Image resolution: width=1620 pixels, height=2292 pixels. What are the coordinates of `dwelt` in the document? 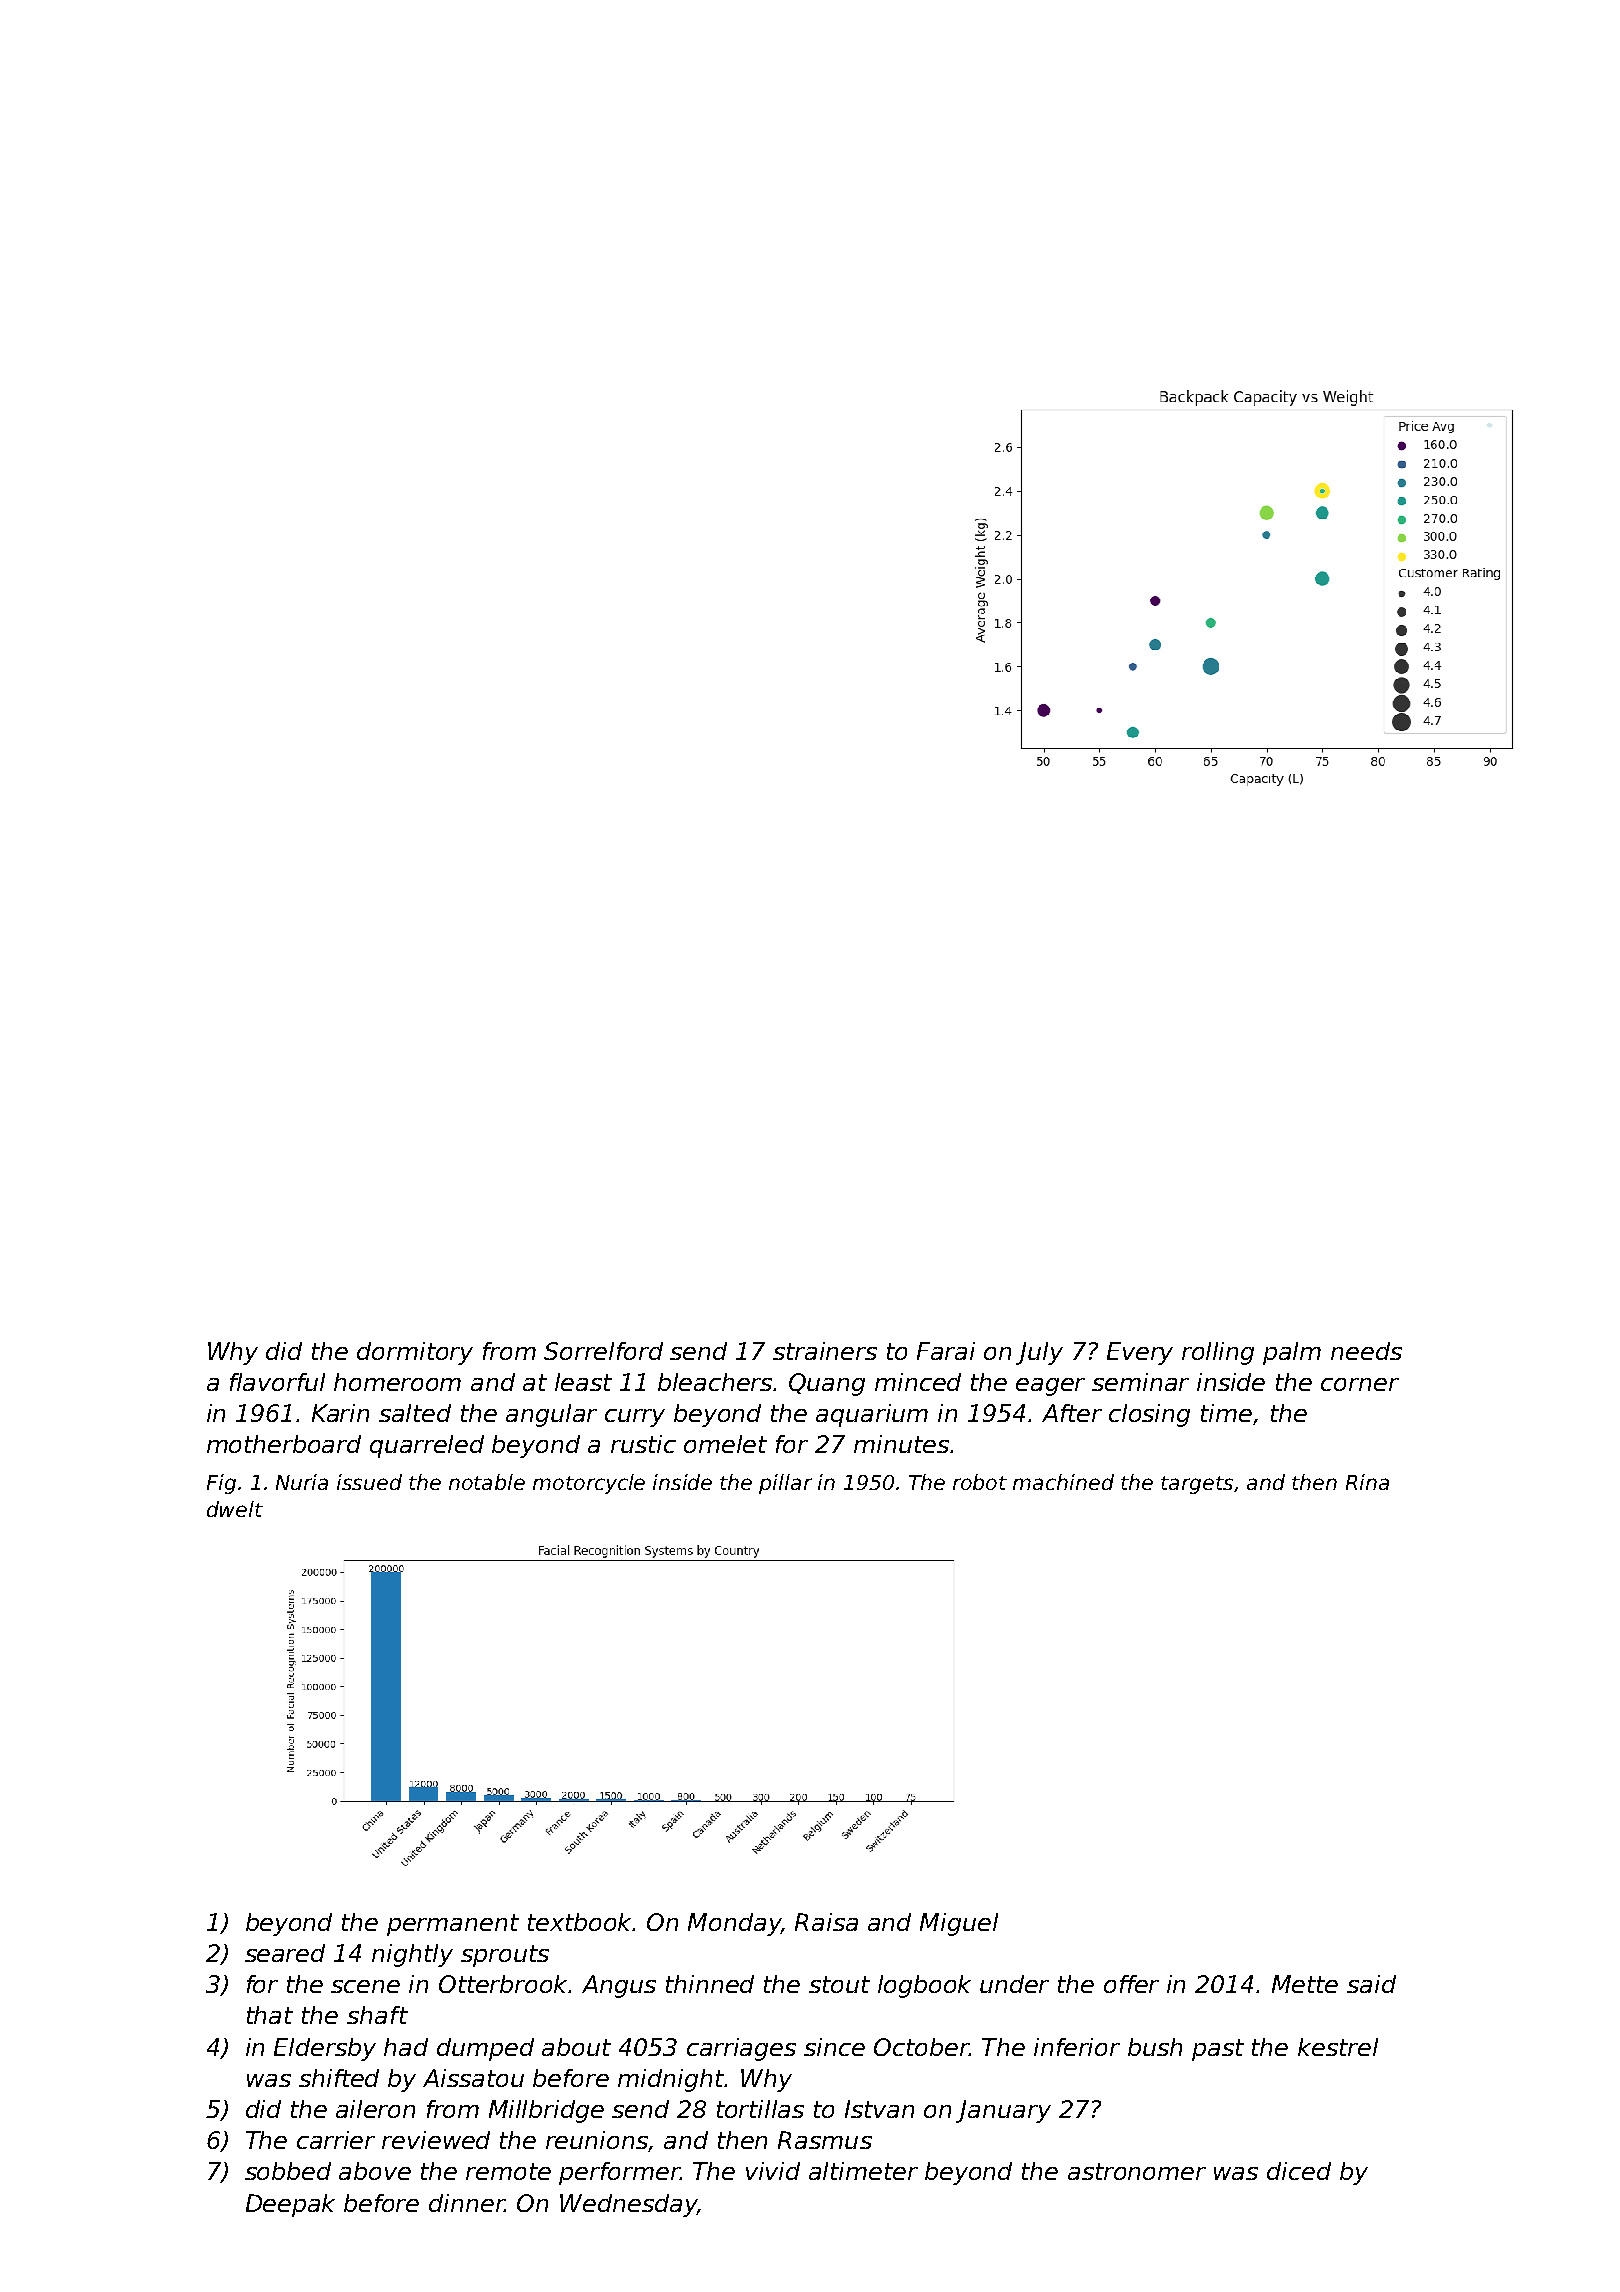 It's located at (235, 1509).
